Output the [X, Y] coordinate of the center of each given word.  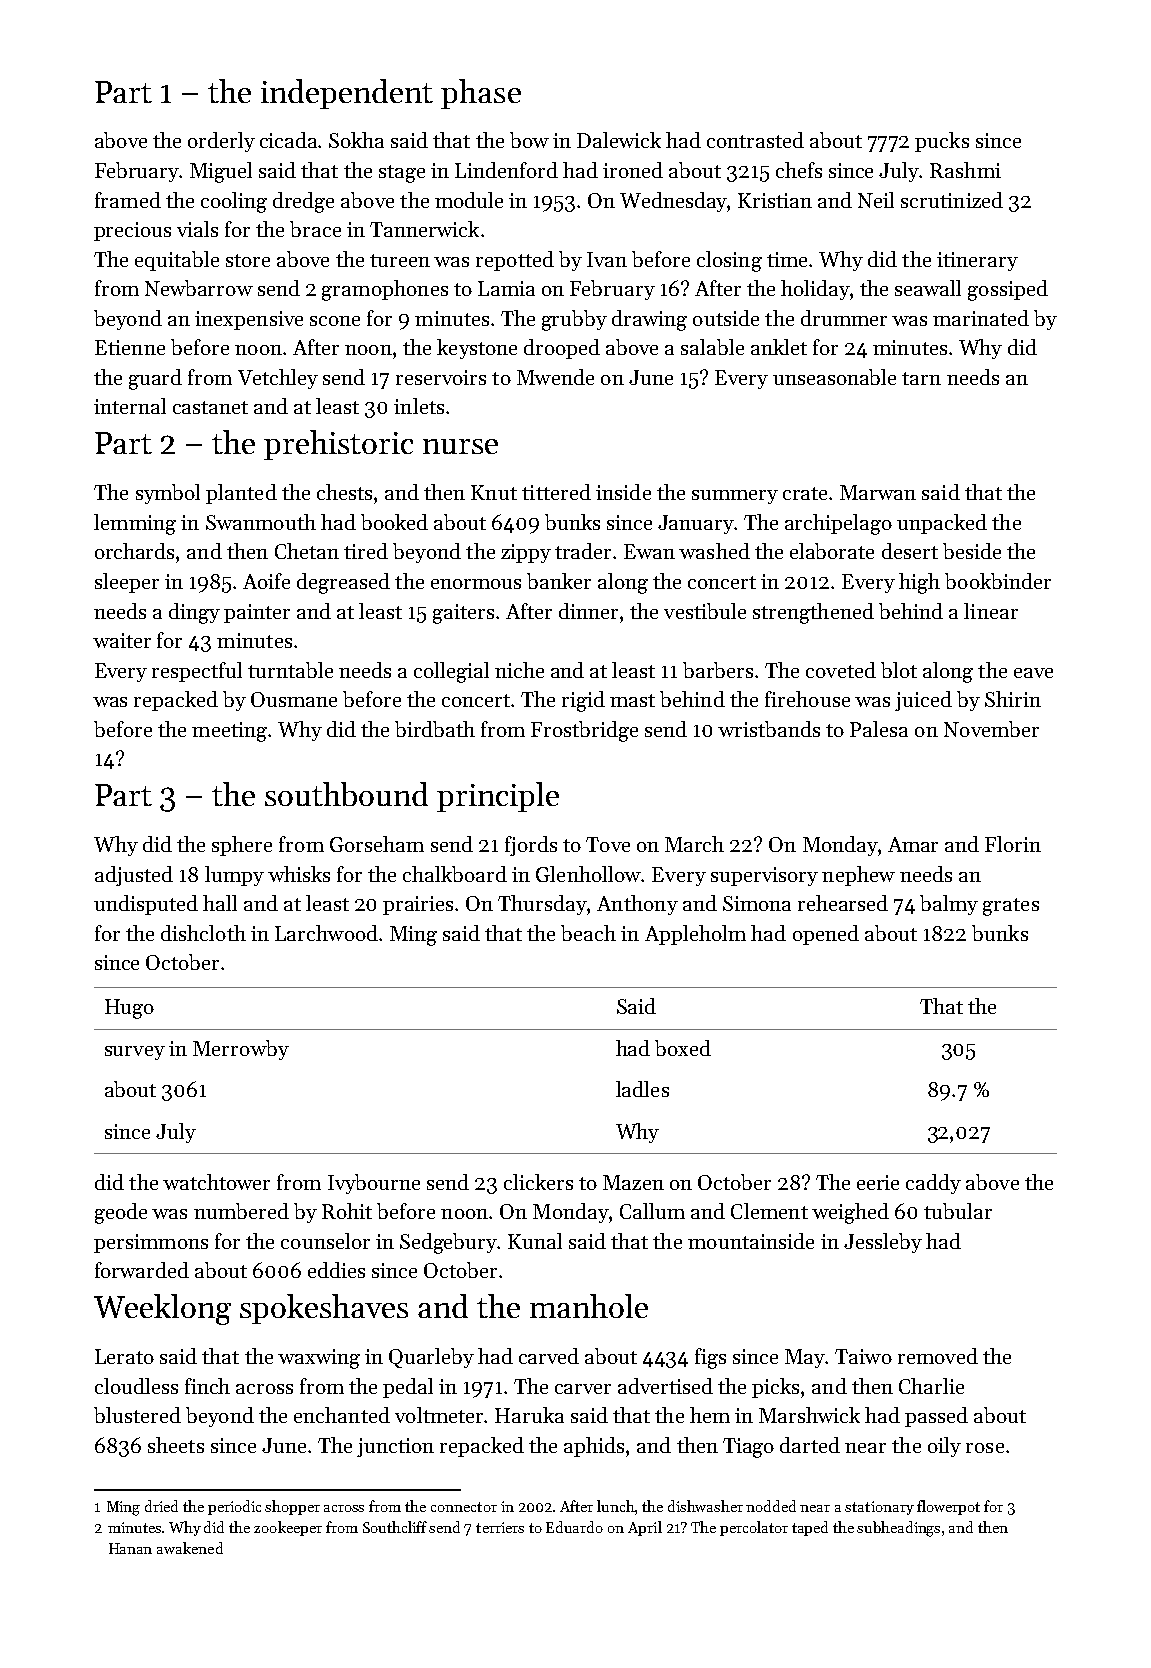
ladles [642, 1089]
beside [972, 551]
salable [712, 347]
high [919, 583]
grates [1011, 907]
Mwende [555, 377]
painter [257, 613]
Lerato [124, 1356]
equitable [177, 261]
